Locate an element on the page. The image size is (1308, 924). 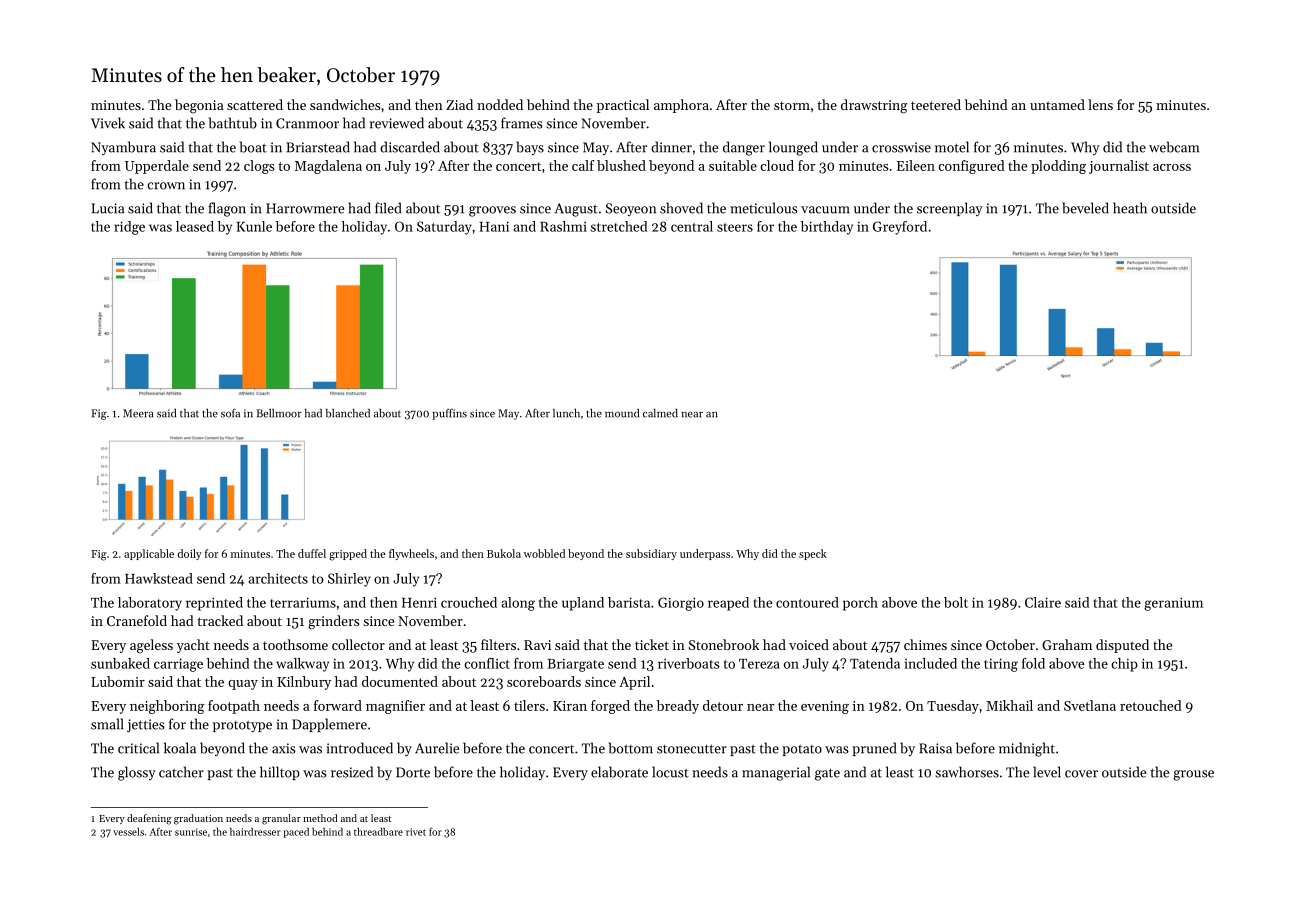
glossy is located at coordinates (137, 773).
